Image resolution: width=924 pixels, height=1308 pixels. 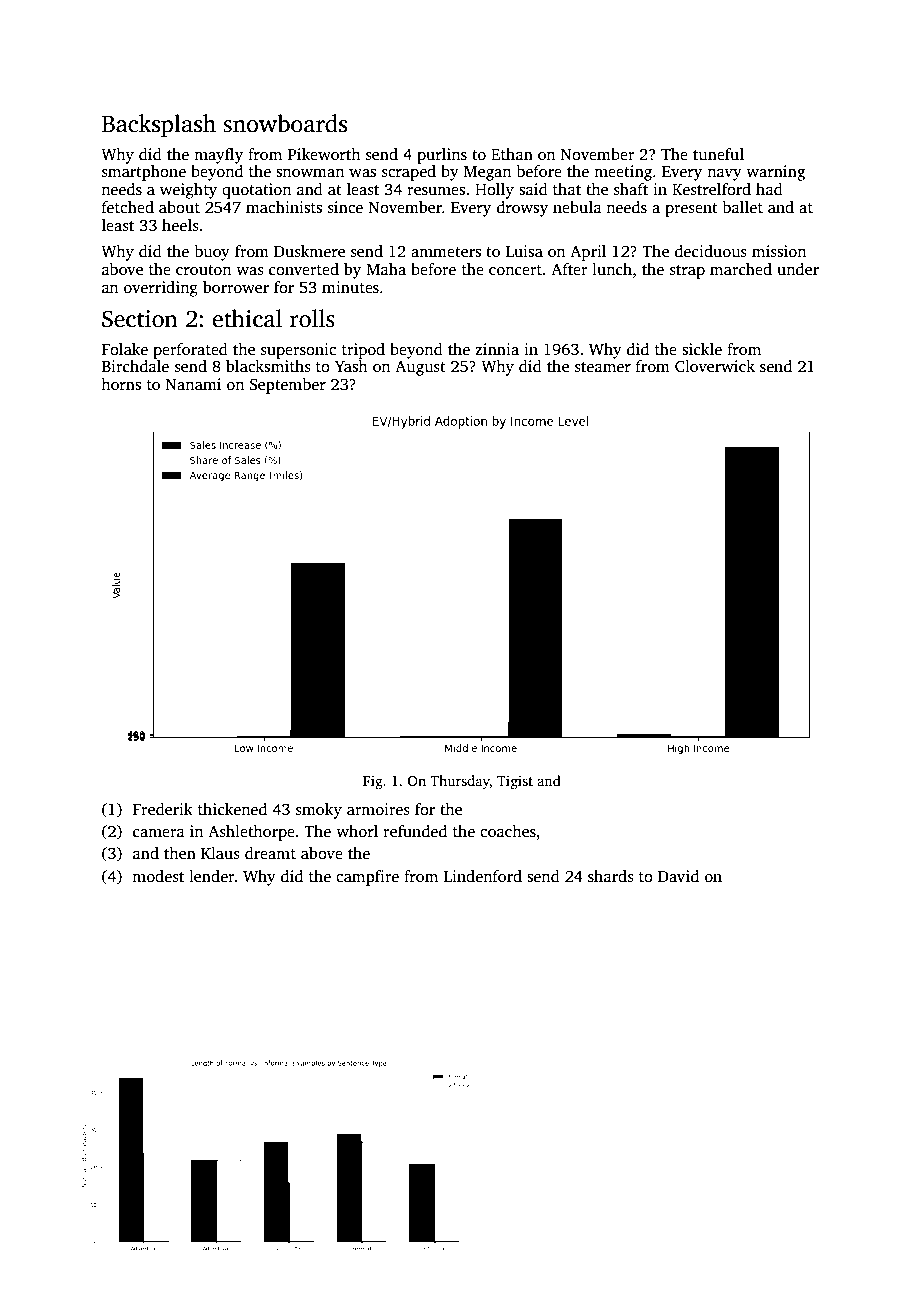 I want to click on coaches, so click(x=508, y=831).
